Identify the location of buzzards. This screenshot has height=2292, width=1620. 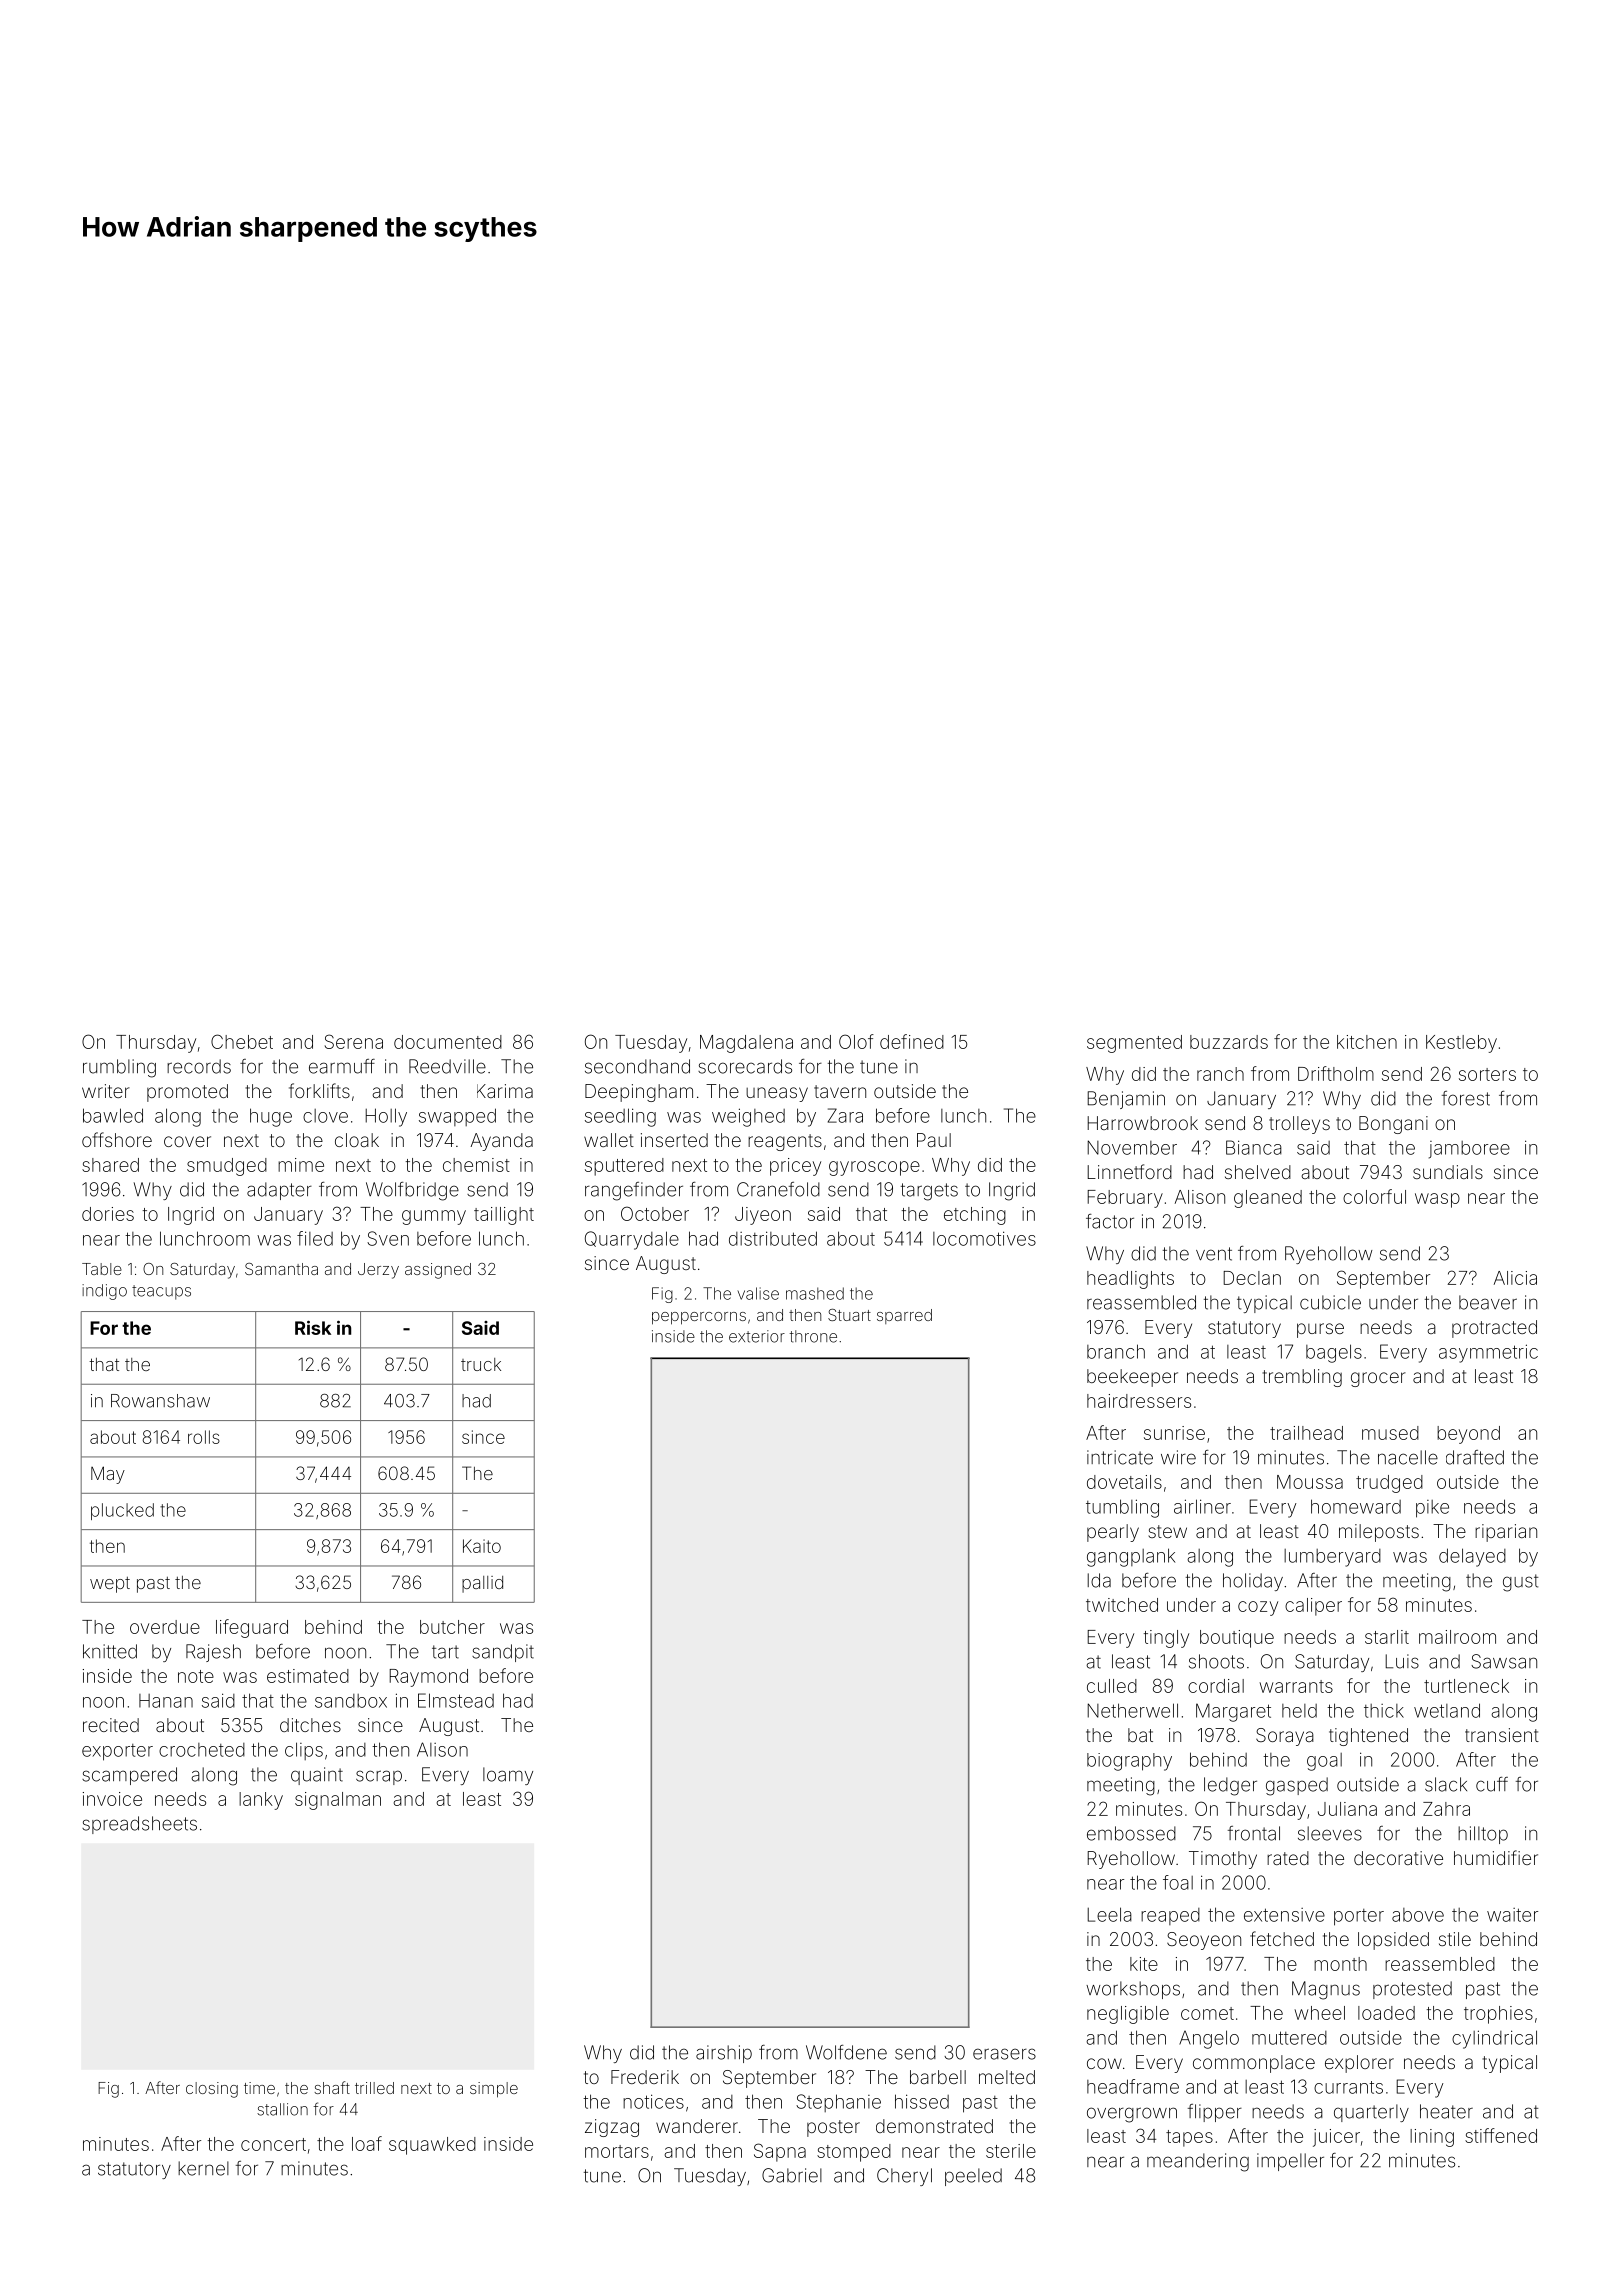
(1229, 1042).
